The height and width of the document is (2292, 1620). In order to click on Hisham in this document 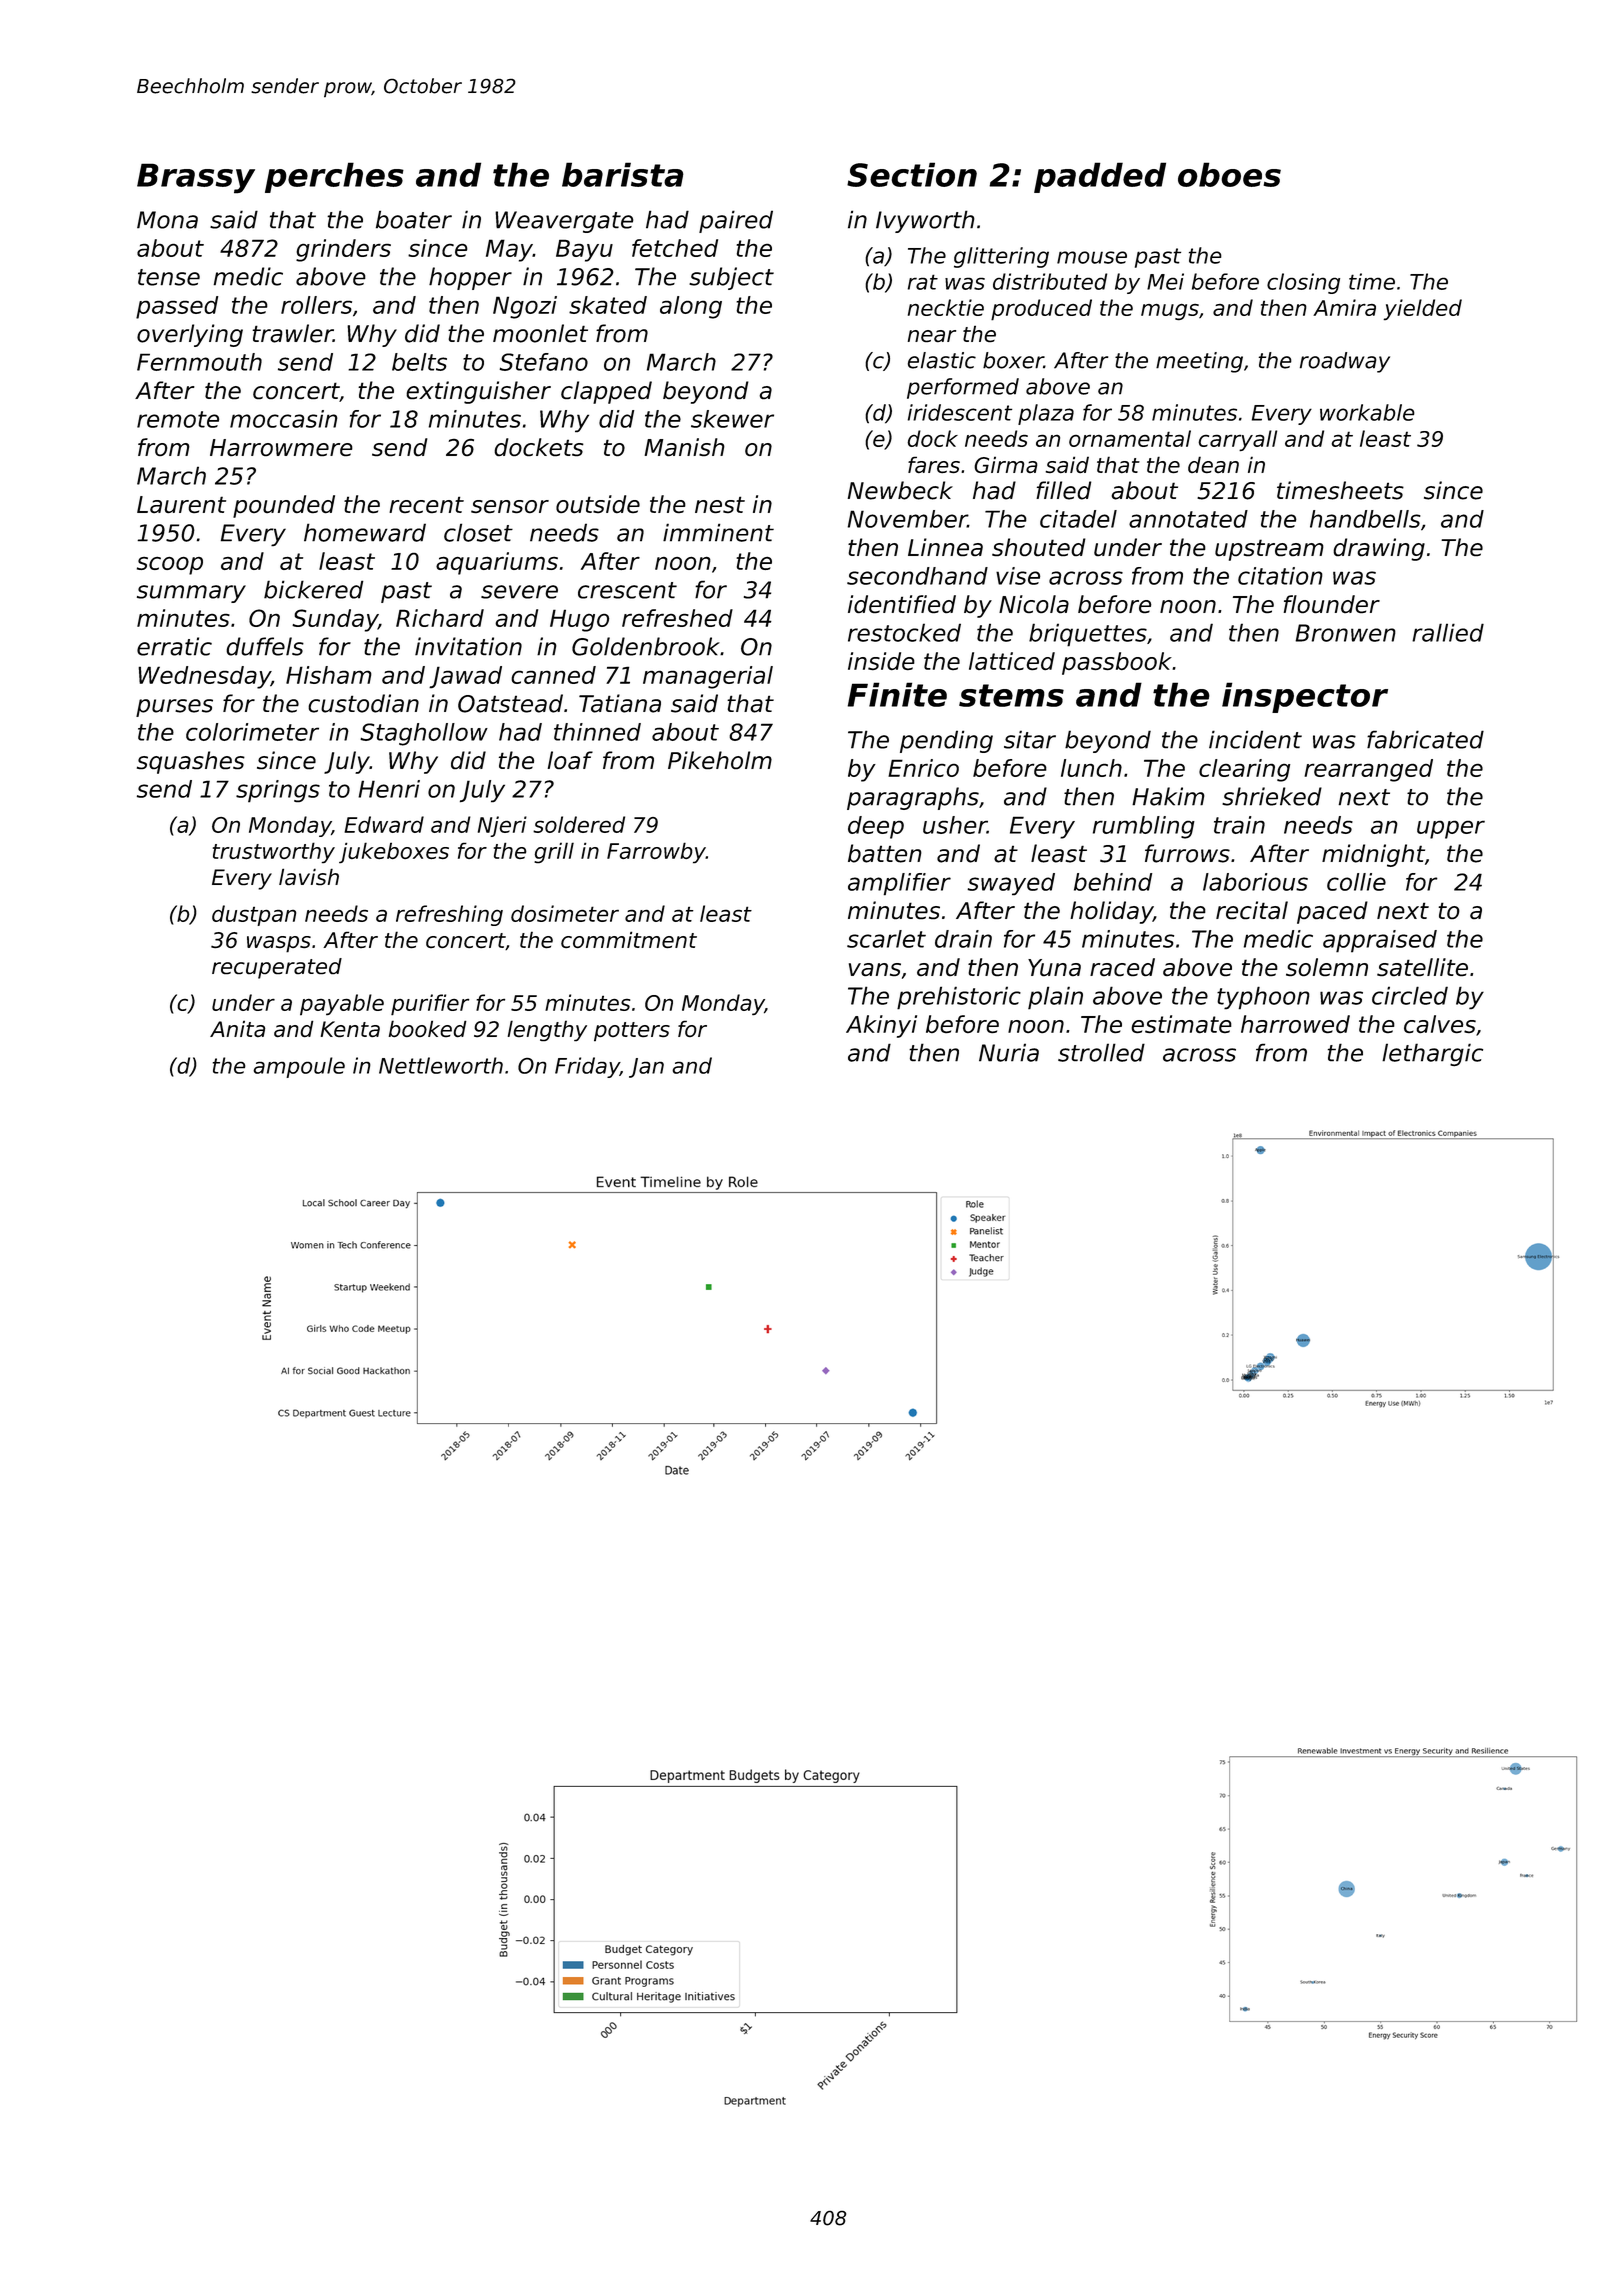, I will do `click(329, 675)`.
